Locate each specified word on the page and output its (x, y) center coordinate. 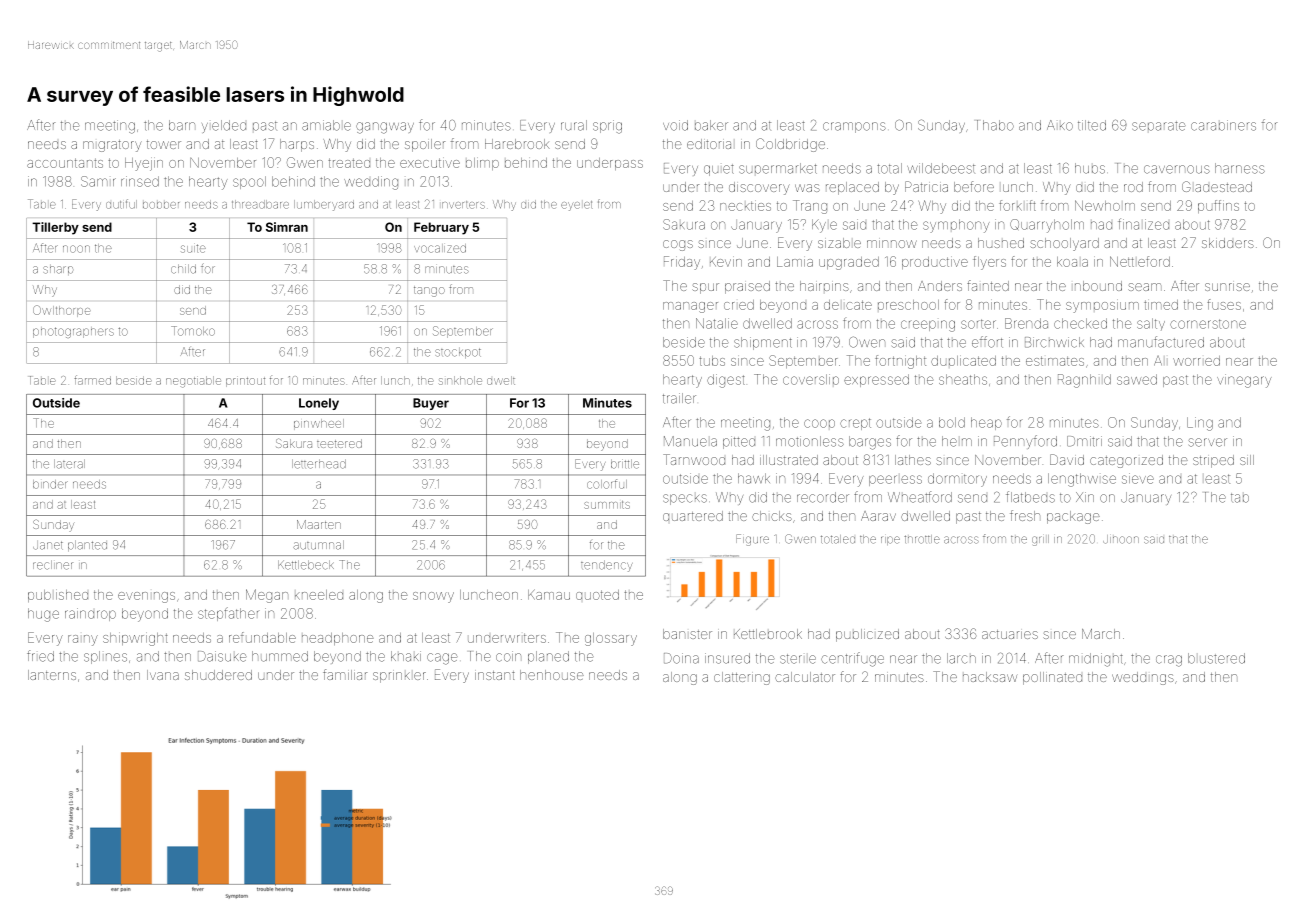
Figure (752, 540)
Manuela (690, 441)
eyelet (576, 206)
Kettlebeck (306, 565)
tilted (1092, 125)
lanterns (52, 675)
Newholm (1105, 205)
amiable (326, 125)
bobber (161, 205)
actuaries (1010, 634)
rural (574, 125)
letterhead (319, 464)
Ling (1200, 424)
